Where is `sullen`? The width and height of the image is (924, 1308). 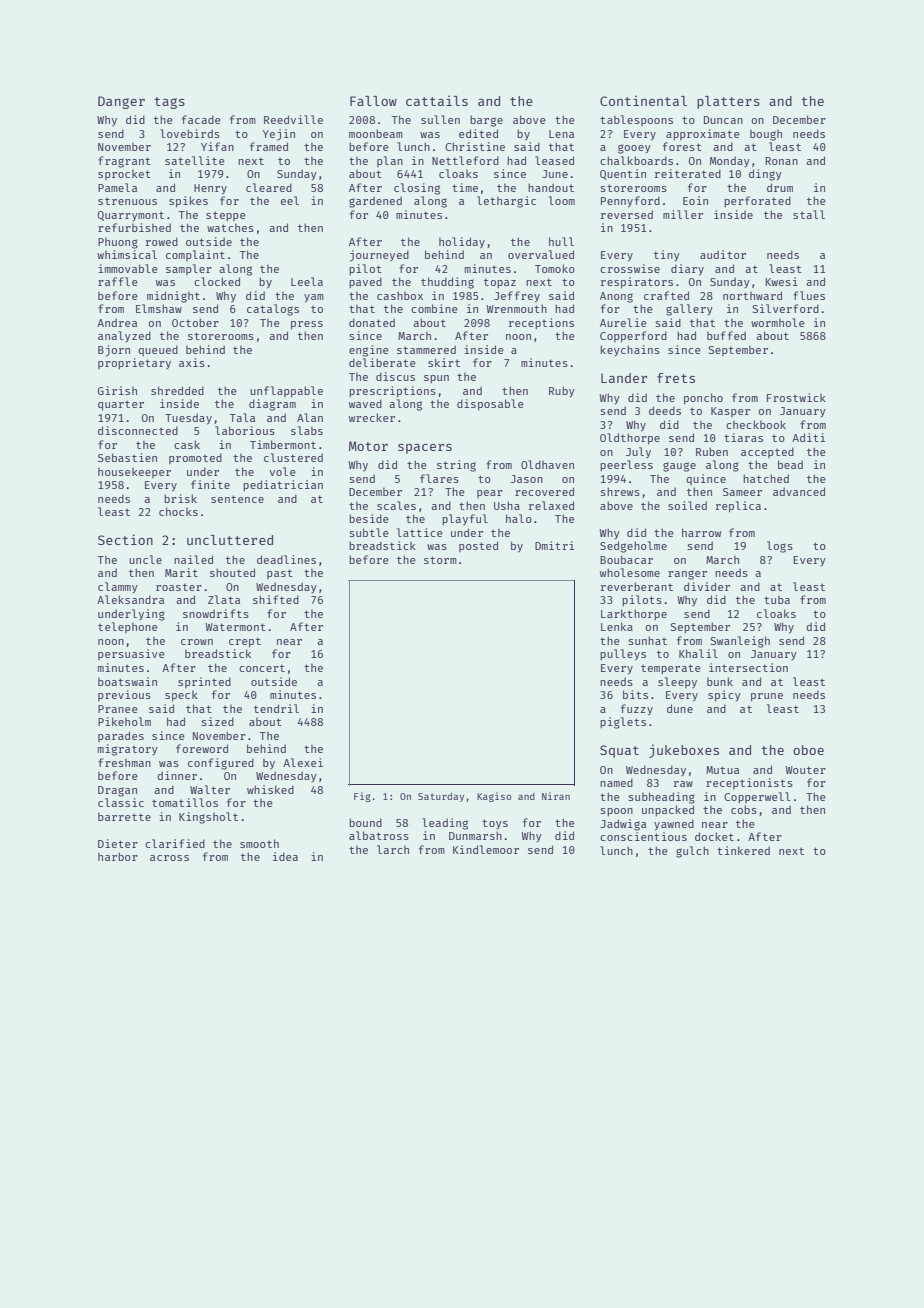
sullen is located at coordinates (440, 119).
